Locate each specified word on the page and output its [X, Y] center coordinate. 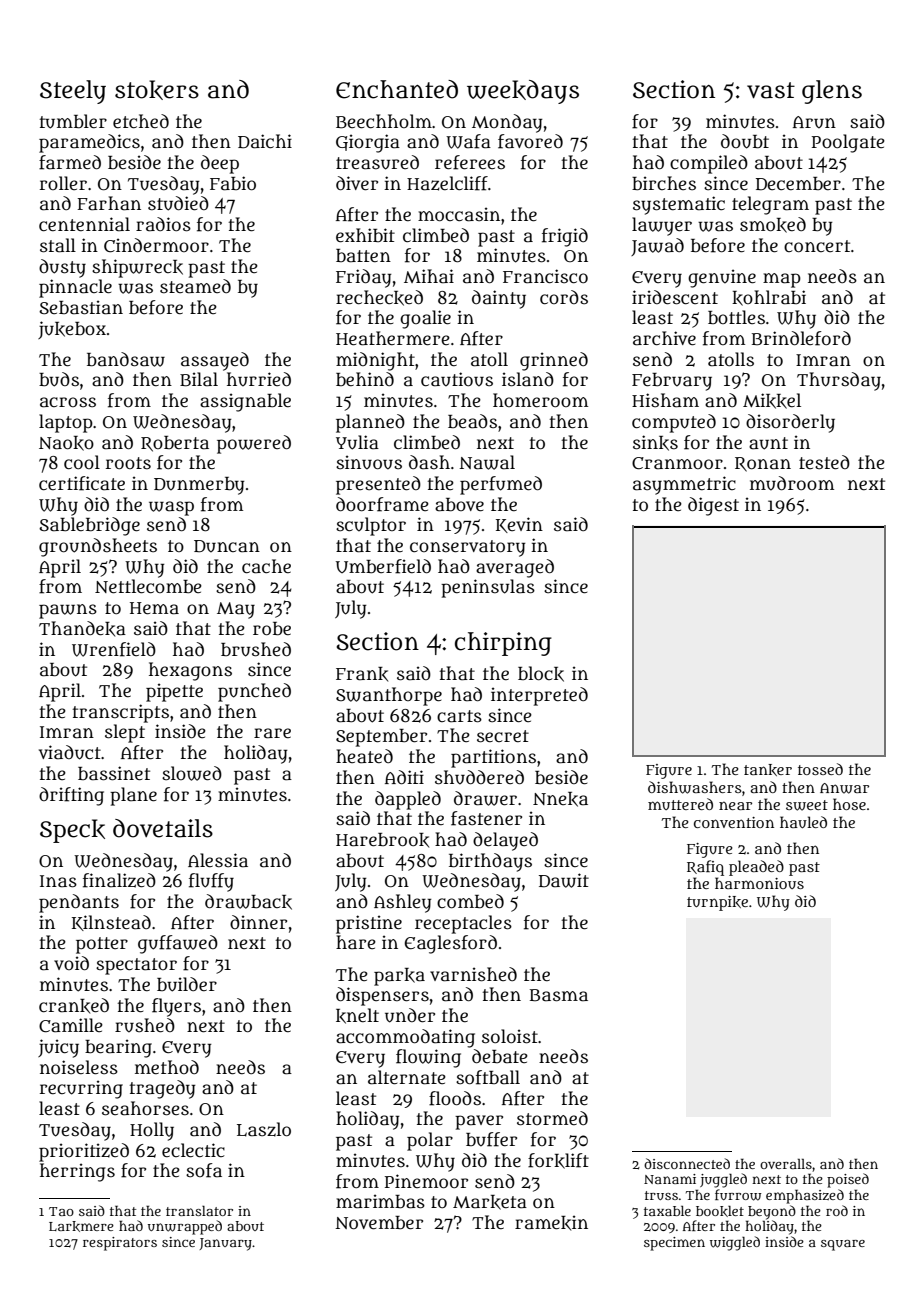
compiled [709, 164]
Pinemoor [426, 1181]
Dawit [564, 880]
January [226, 1244]
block [541, 674]
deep [220, 164]
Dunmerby [199, 486]
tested [824, 462]
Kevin [519, 525]
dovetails [163, 828]
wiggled [735, 1243]
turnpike [717, 903]
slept [125, 733]
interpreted [539, 696]
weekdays [523, 92]
